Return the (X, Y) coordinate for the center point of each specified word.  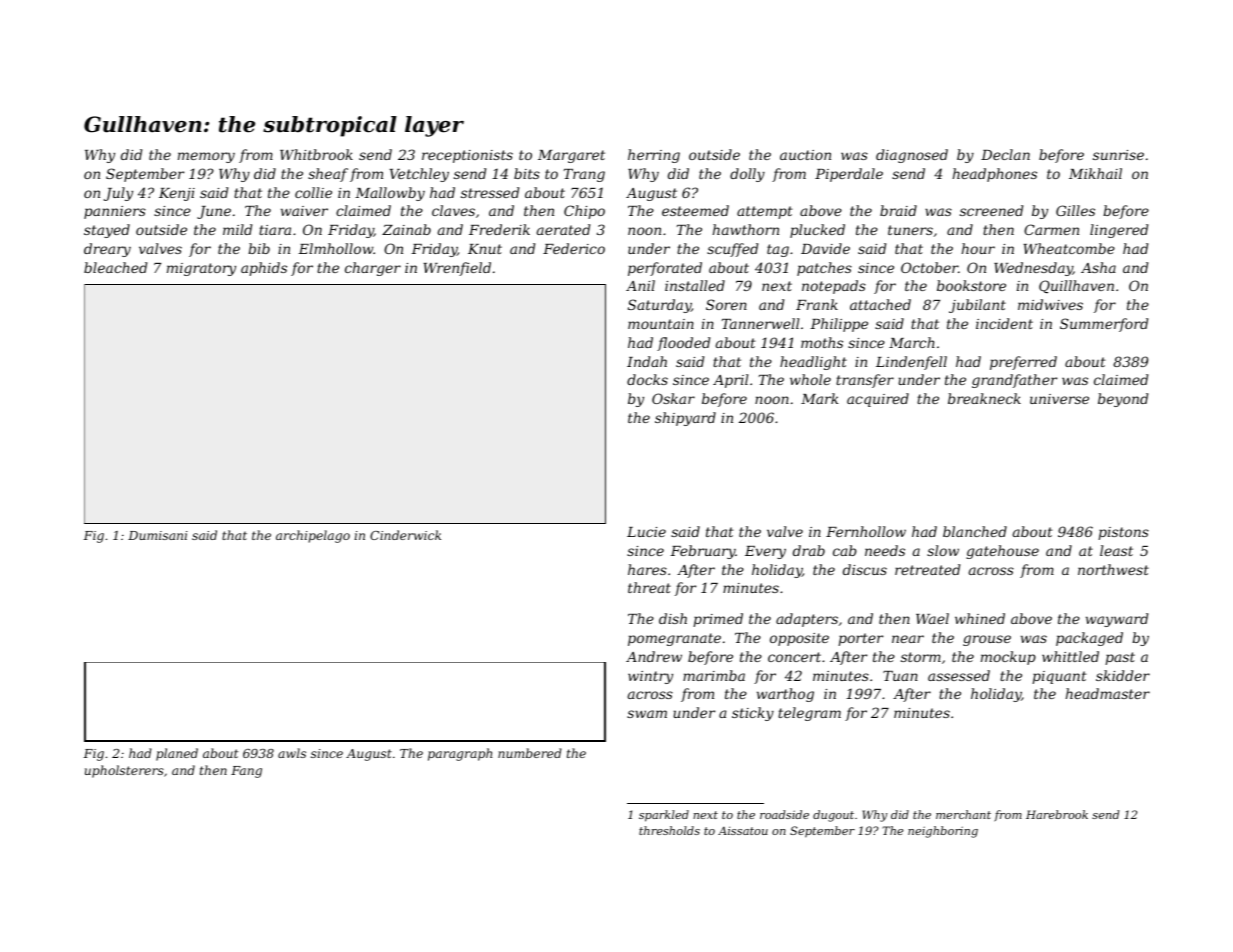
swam (647, 714)
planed (177, 754)
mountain (661, 324)
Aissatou (743, 830)
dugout (833, 816)
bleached (115, 267)
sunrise (1118, 155)
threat (649, 587)
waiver (304, 211)
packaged (1089, 639)
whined (980, 618)
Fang (246, 772)
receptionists (467, 156)
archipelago (313, 536)
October (929, 267)
